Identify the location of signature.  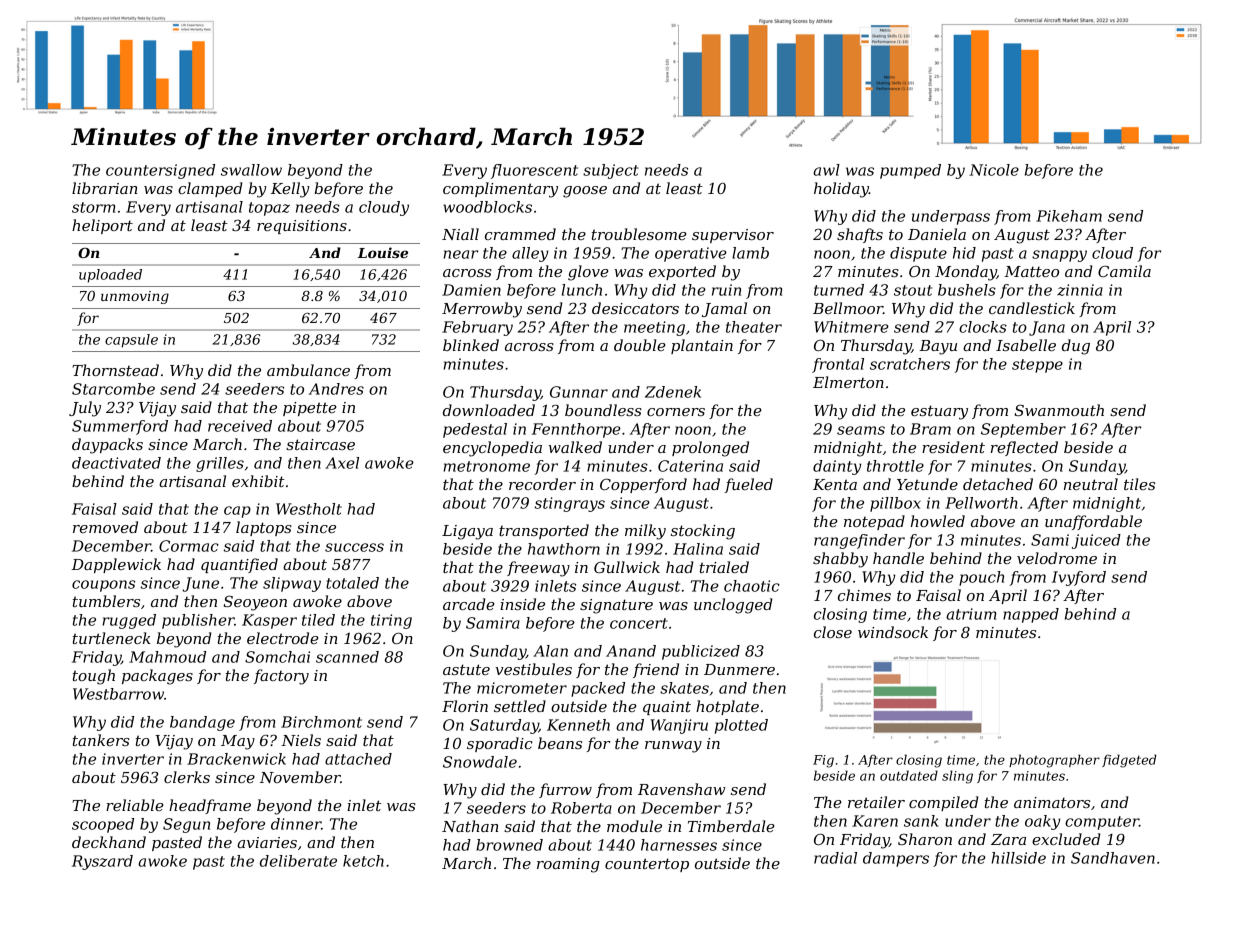
(616, 606).
